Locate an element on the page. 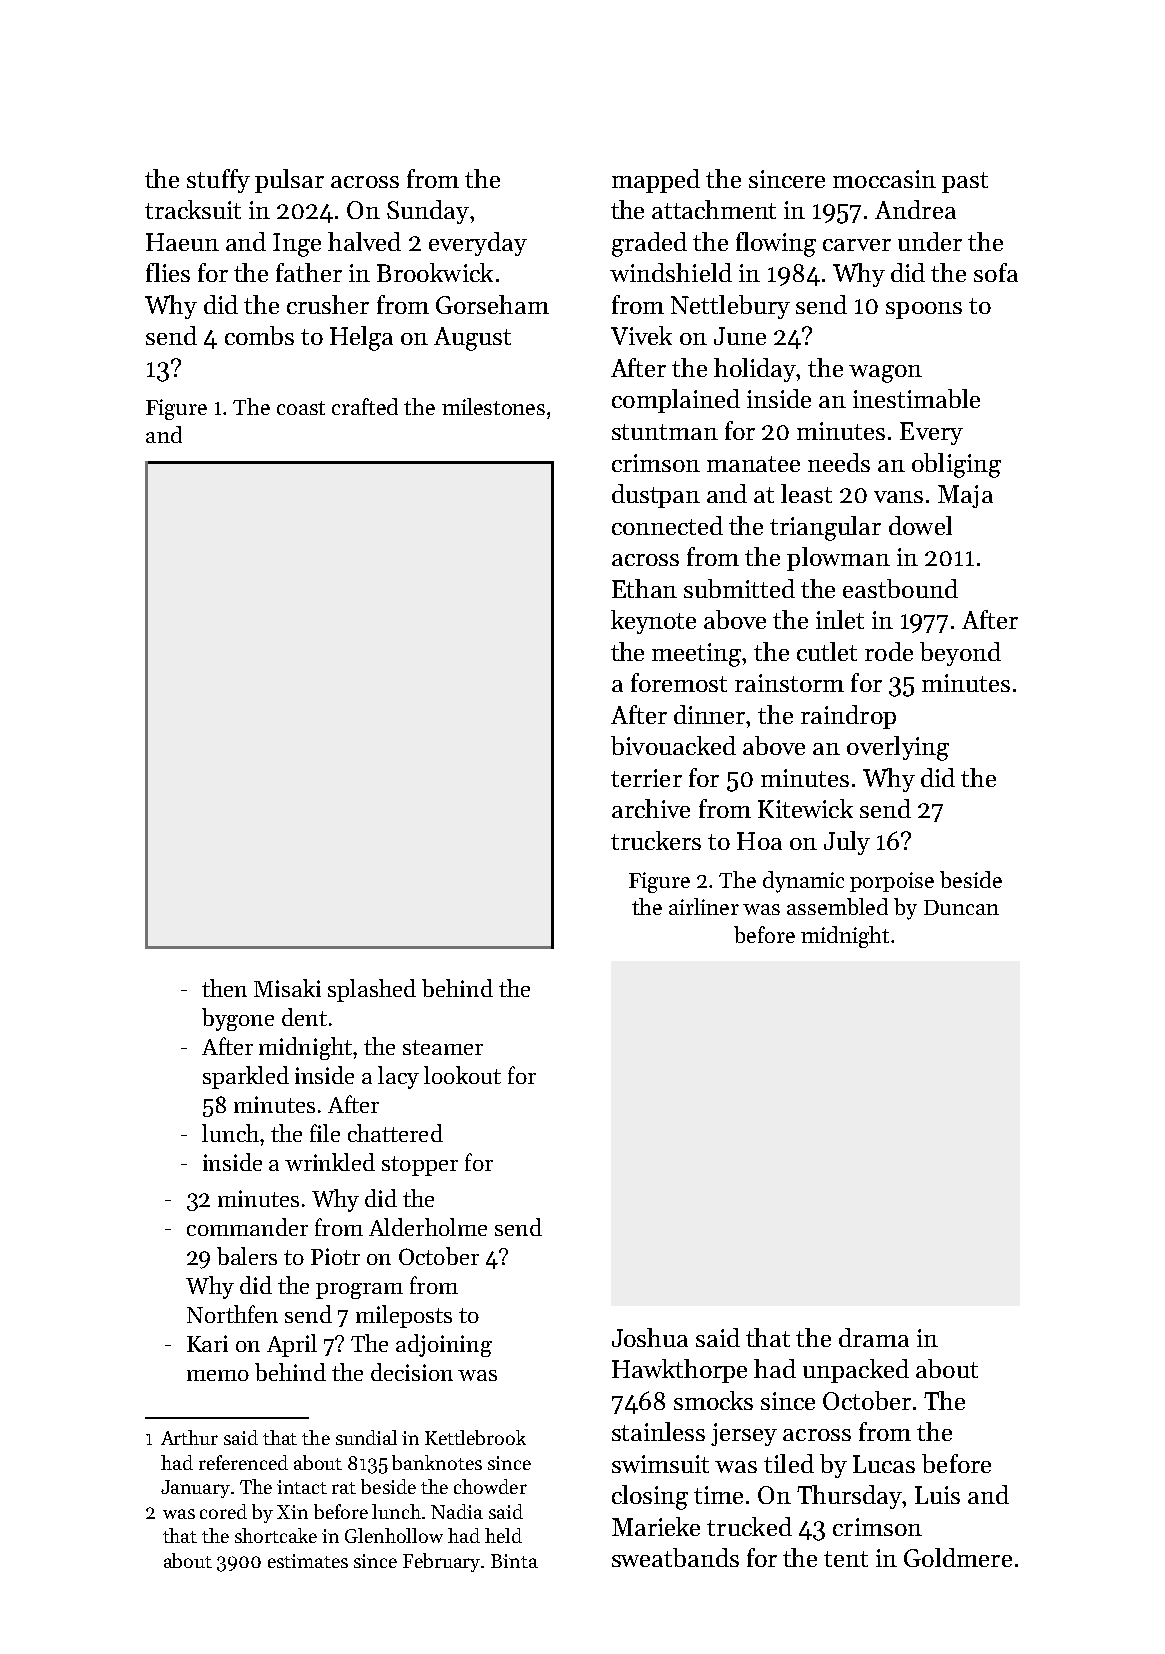 This image has width=1165, height=1654. steamer is located at coordinates (443, 1047).
